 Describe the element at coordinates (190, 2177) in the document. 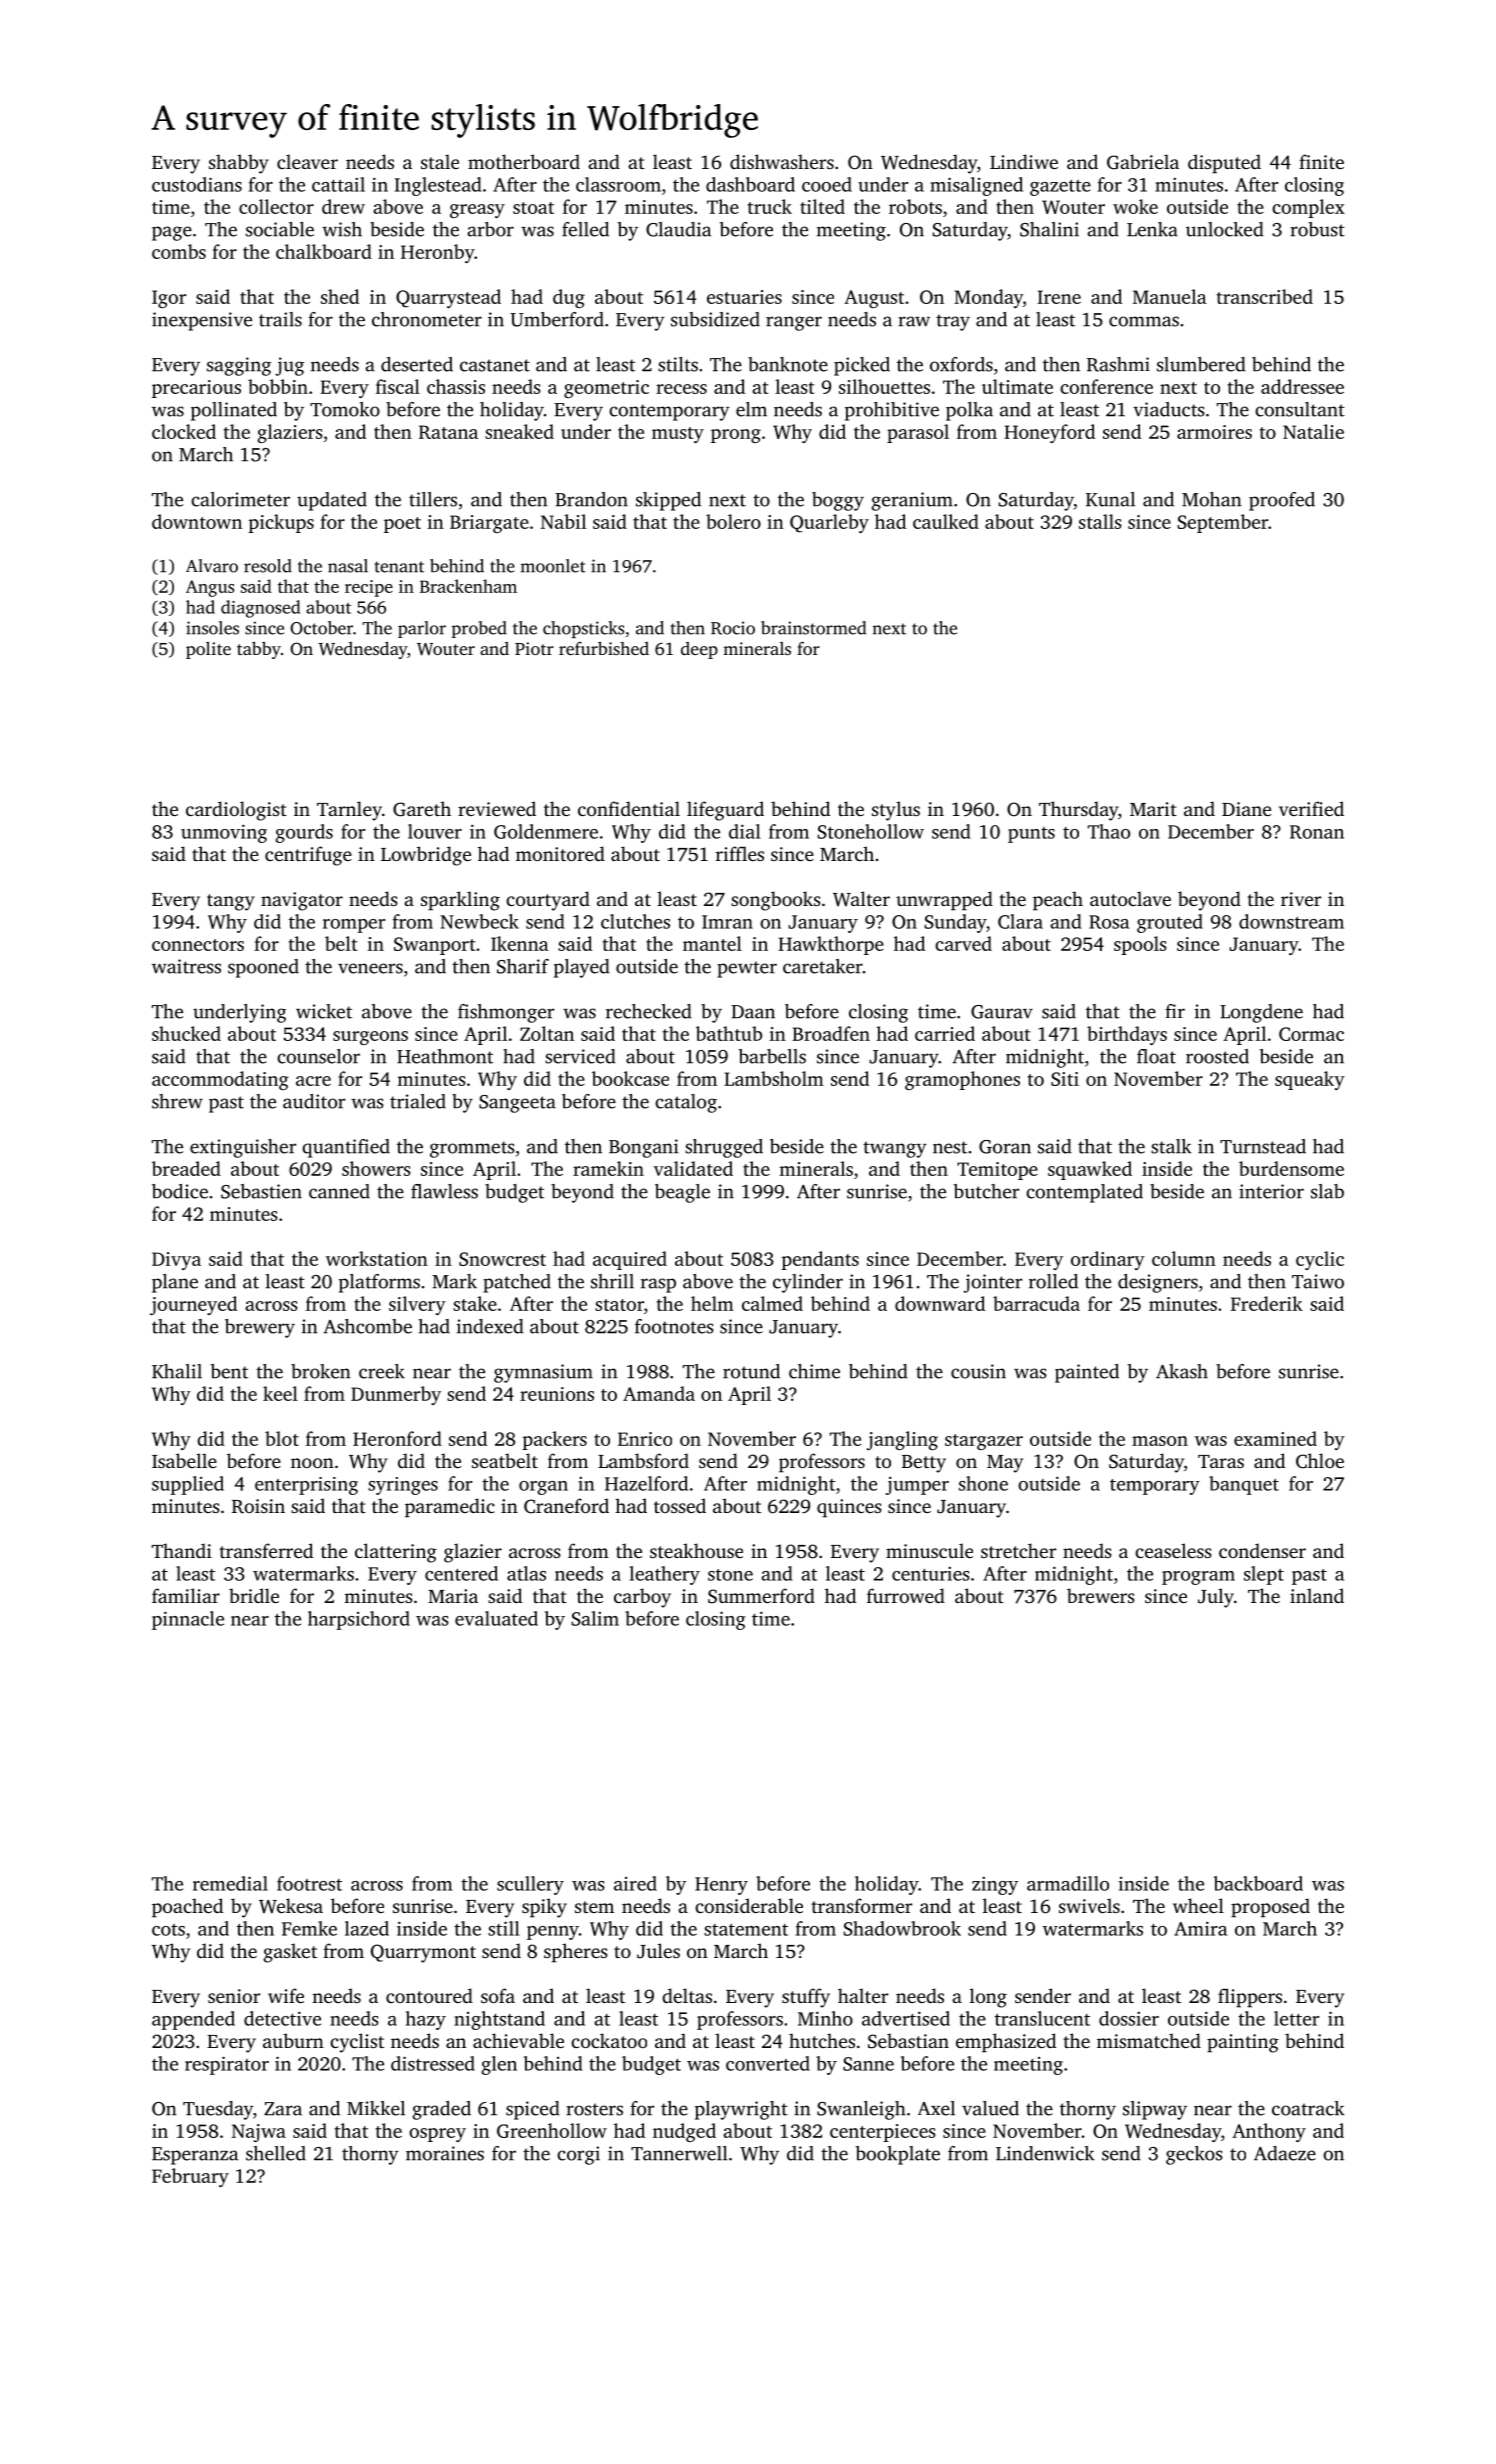

I see `February` at that location.
